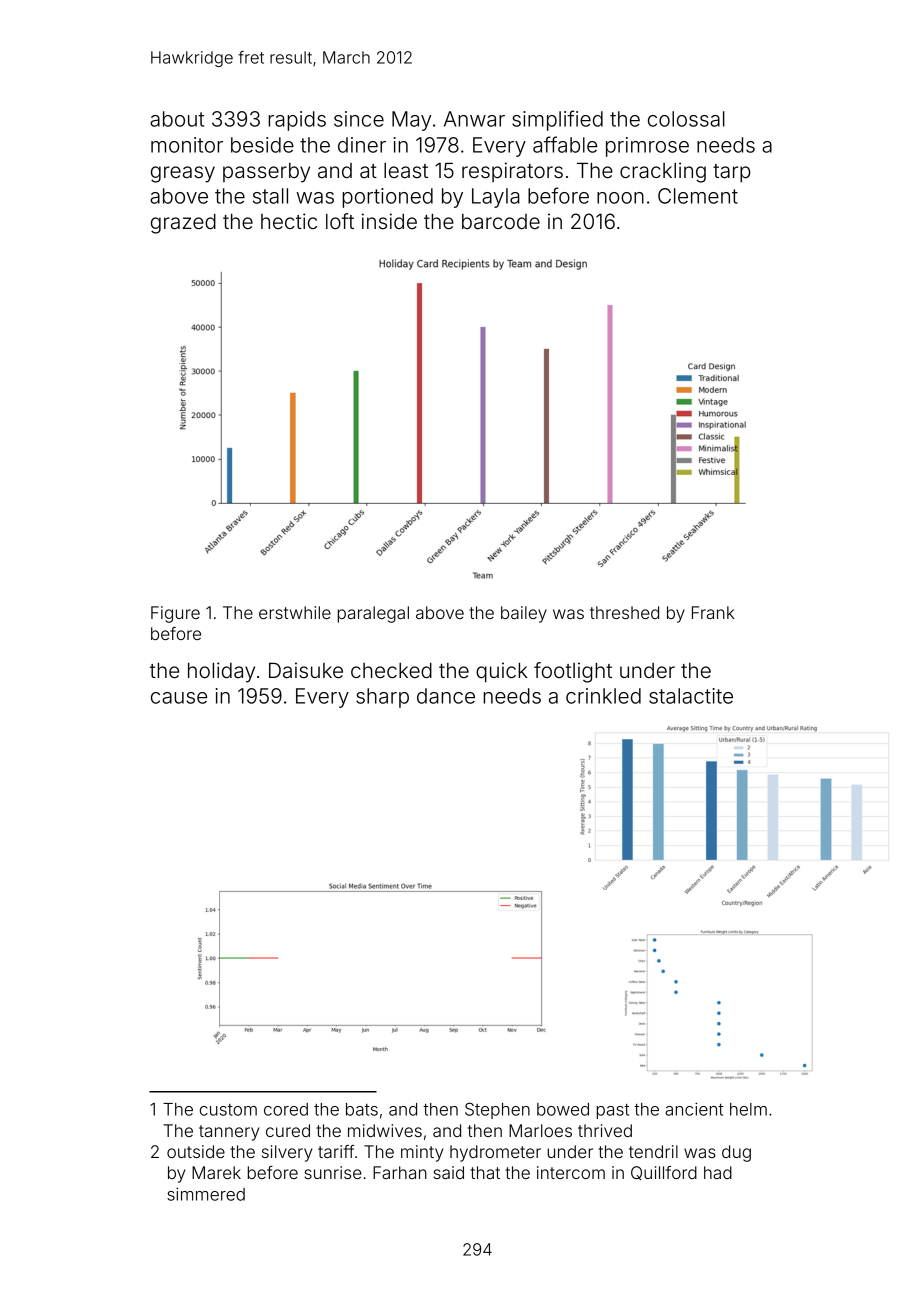 Image resolution: width=924 pixels, height=1311 pixels. Describe the element at coordinates (183, 224) in the page. I see `grazed` at that location.
